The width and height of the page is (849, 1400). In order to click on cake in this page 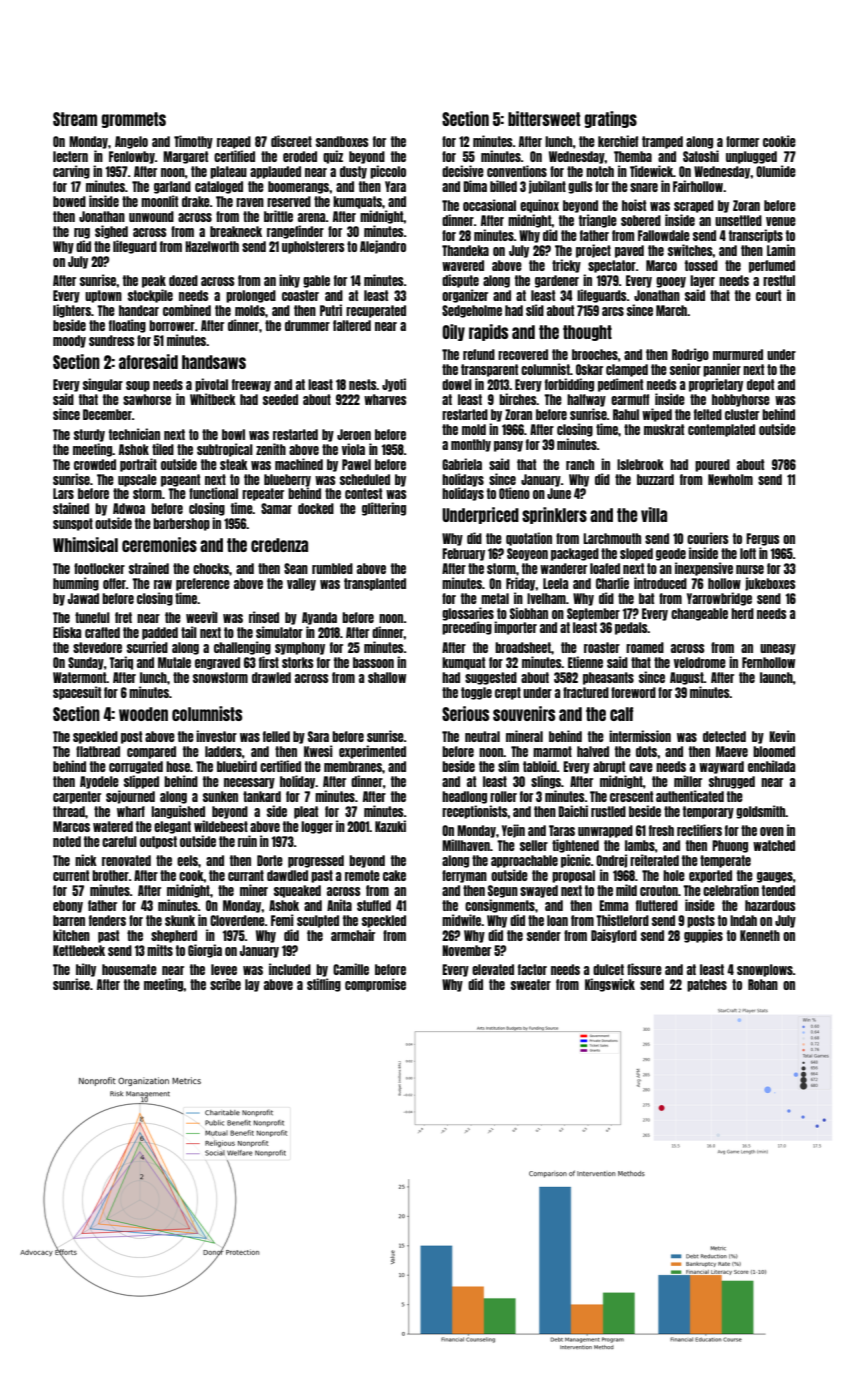, I will do `click(394, 875)`.
